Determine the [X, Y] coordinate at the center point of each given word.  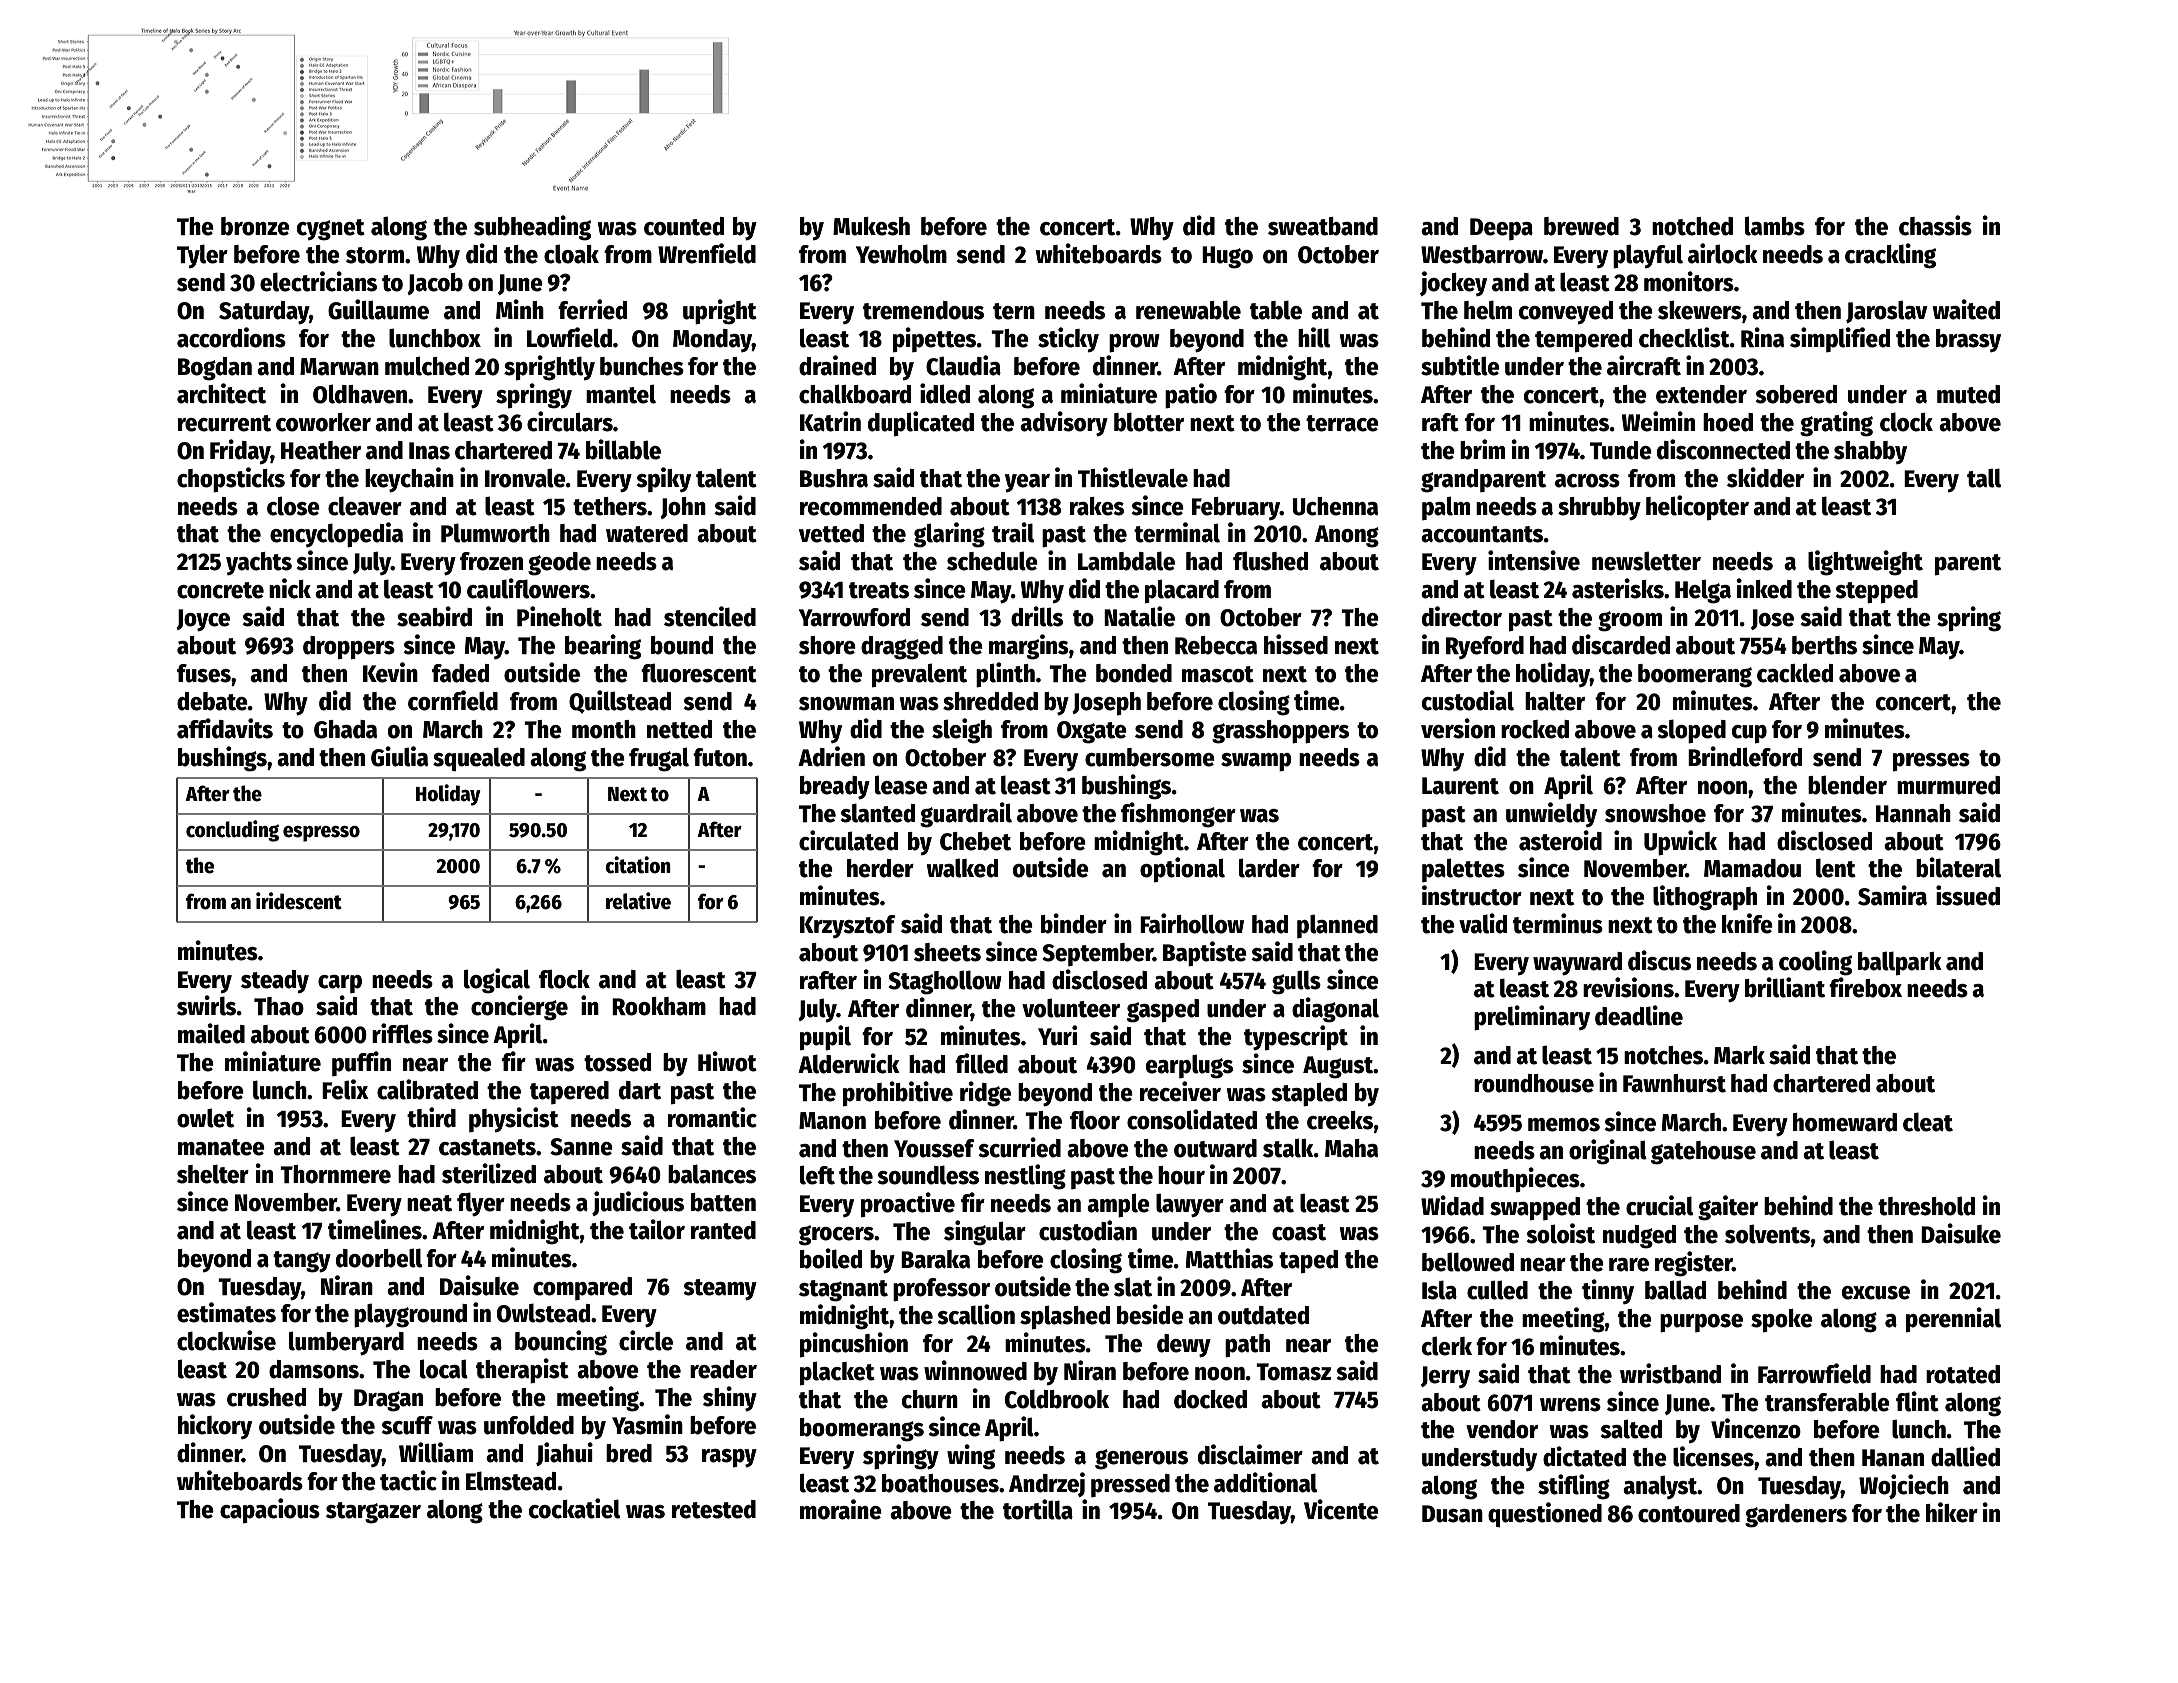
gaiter [1728, 1208]
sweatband [1323, 226]
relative [638, 901]
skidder [1765, 477]
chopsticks [231, 480]
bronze [255, 226]
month [604, 729]
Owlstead [543, 1313]
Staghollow [945, 982]
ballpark [1900, 963]
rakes [1097, 506]
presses [1931, 762]
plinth [1005, 675]
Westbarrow [1482, 254]
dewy [1184, 1345]
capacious [270, 1510]
